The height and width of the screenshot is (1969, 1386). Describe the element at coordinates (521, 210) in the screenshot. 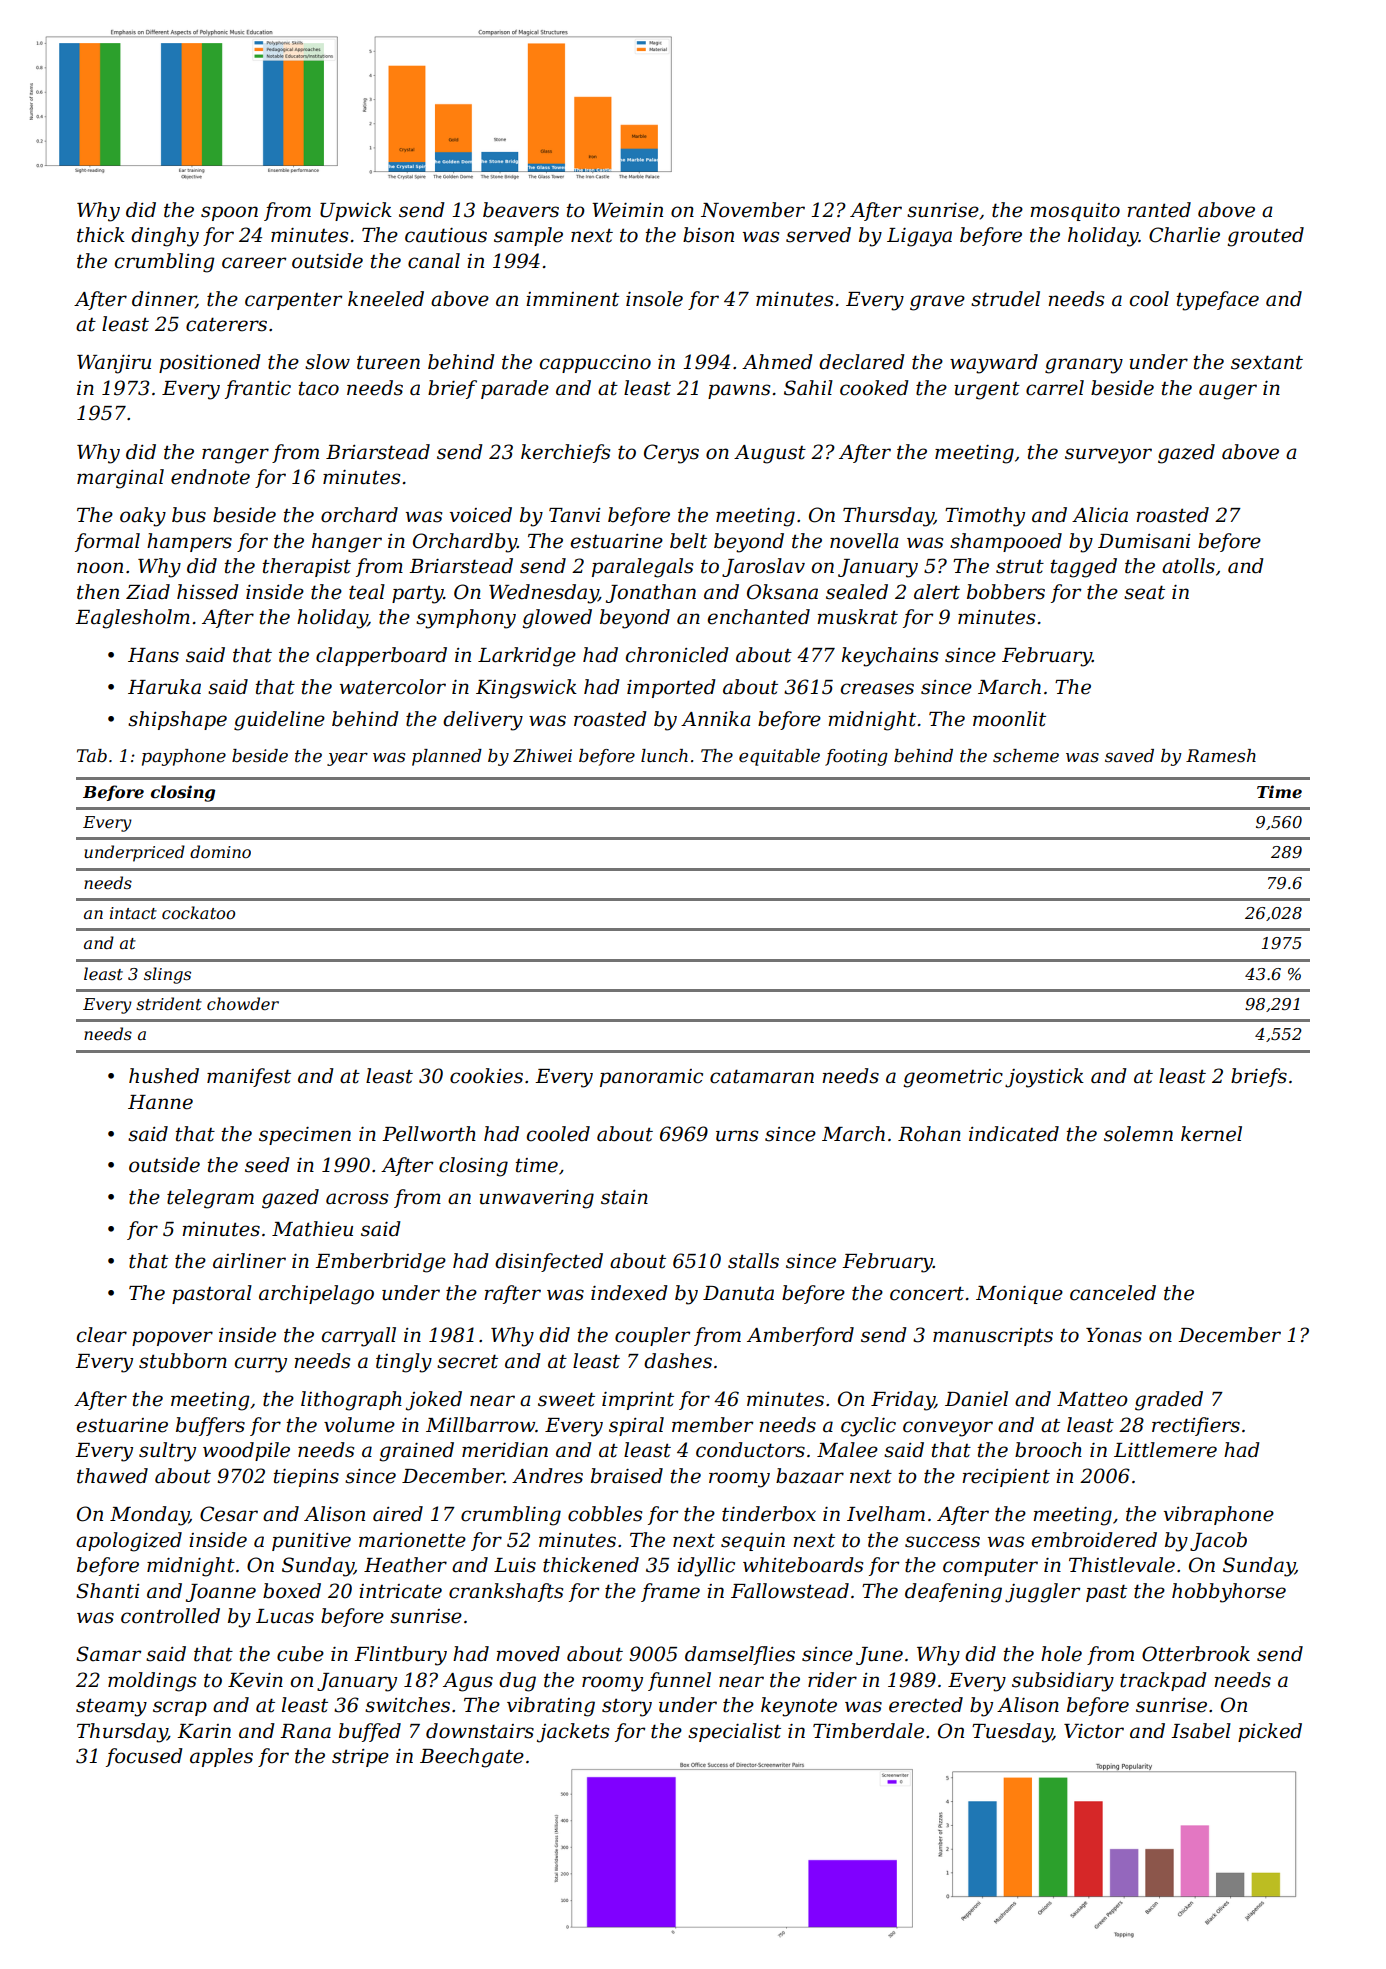

I see `beavers` at that location.
